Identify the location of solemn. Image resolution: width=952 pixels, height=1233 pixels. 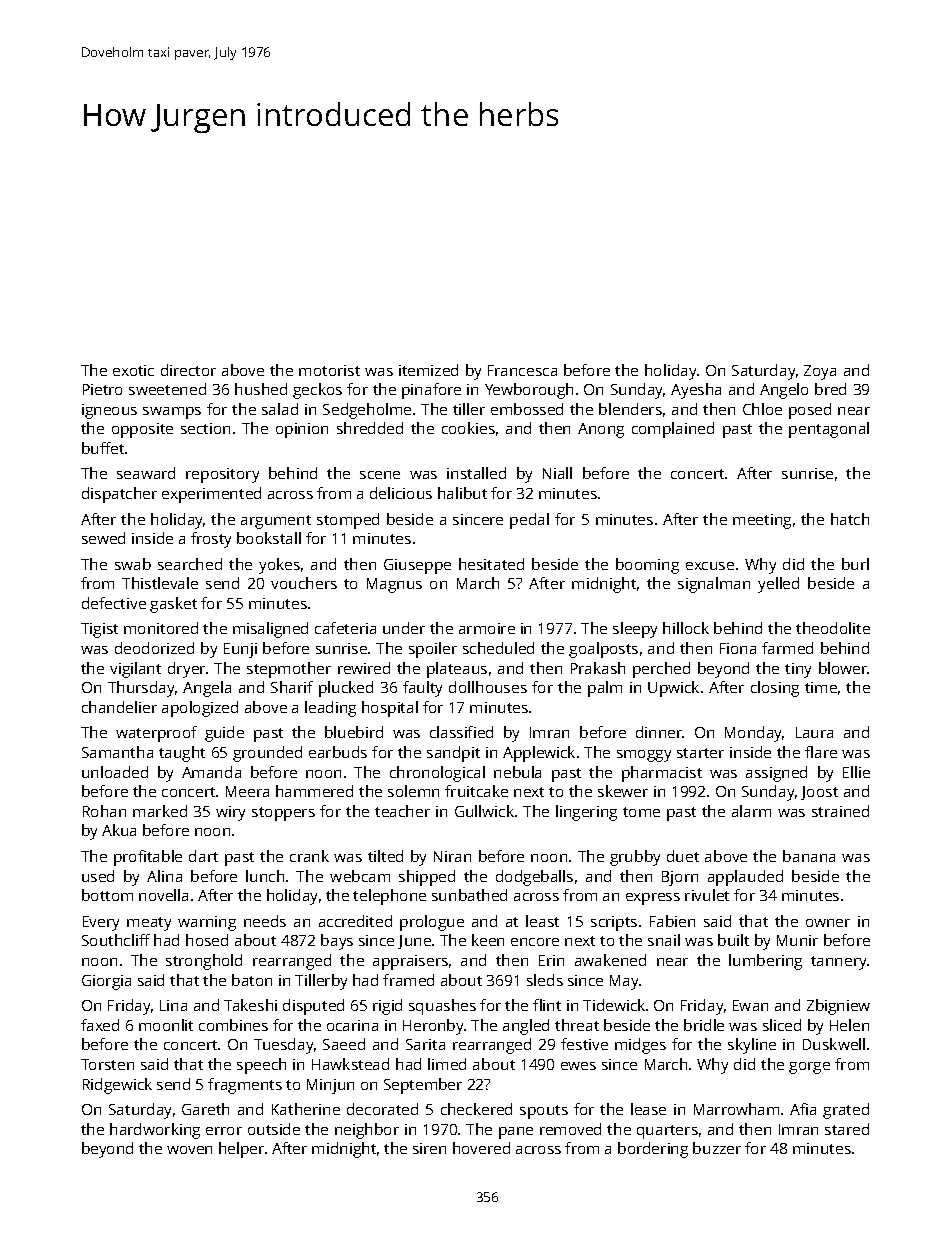
(413, 791).
